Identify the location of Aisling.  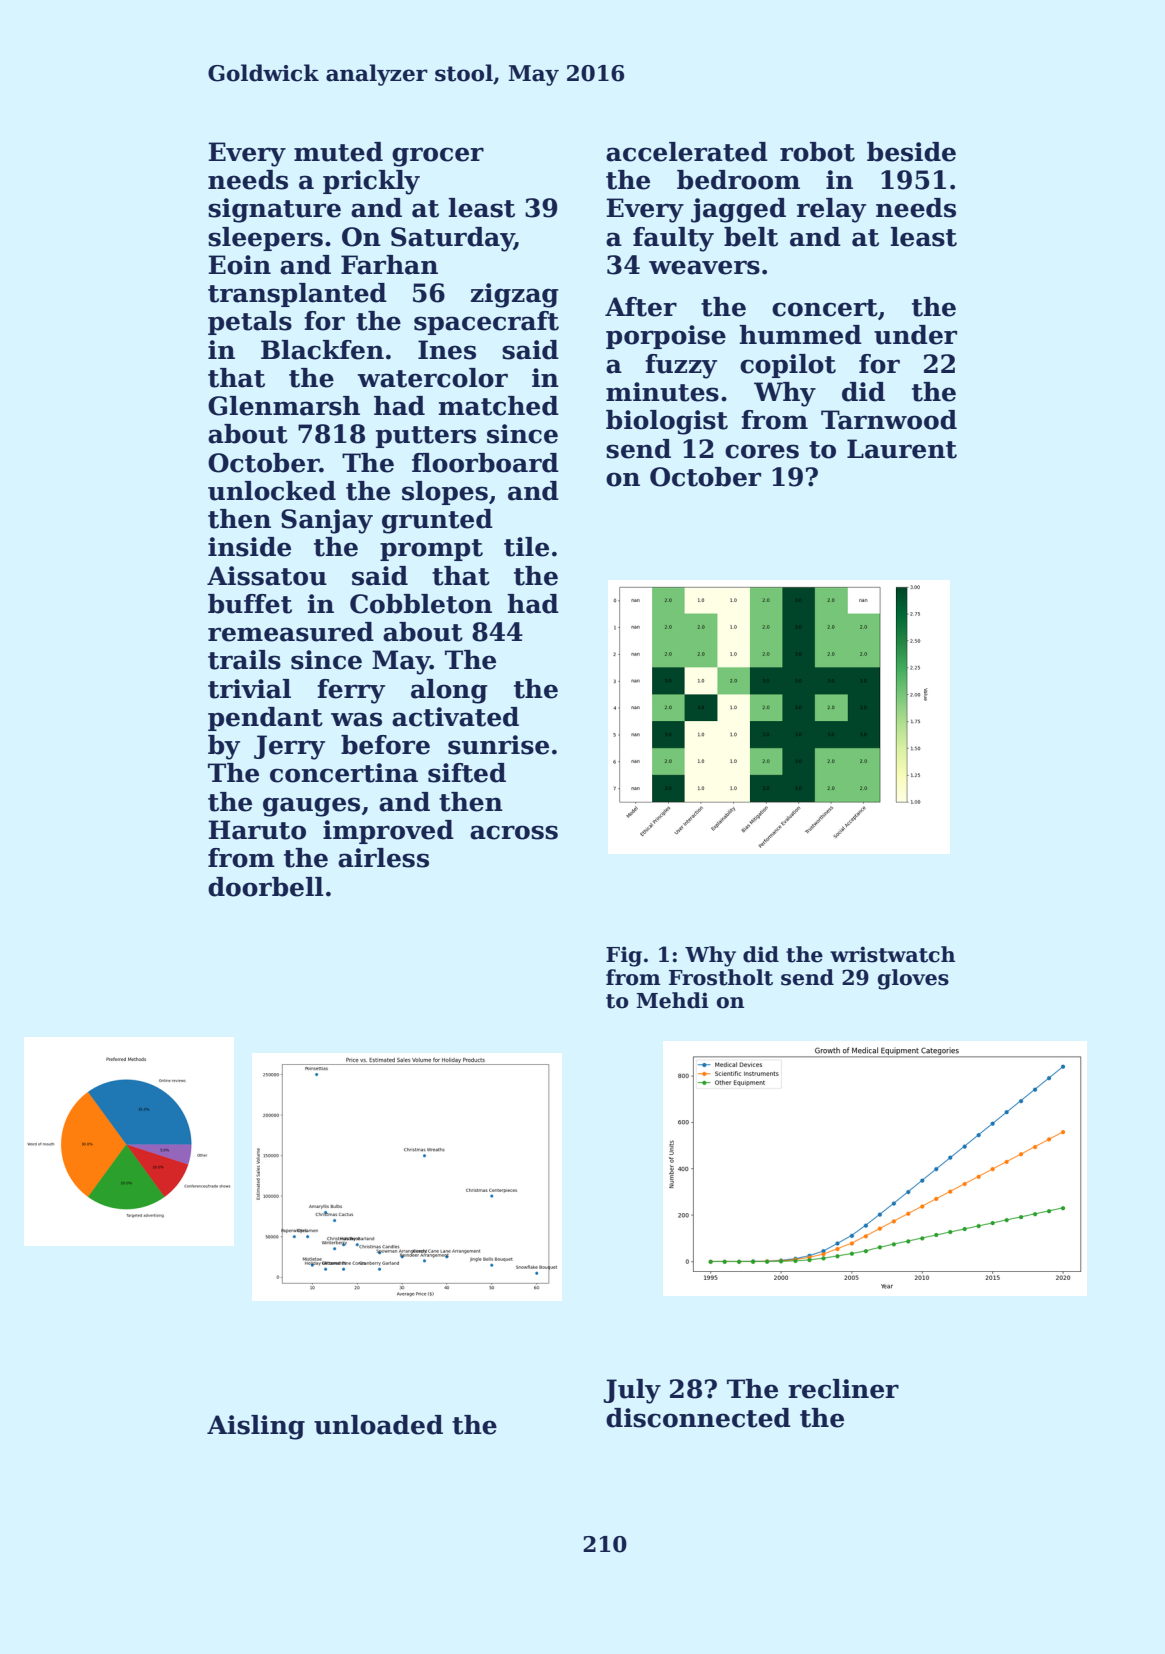
(256, 1427).
